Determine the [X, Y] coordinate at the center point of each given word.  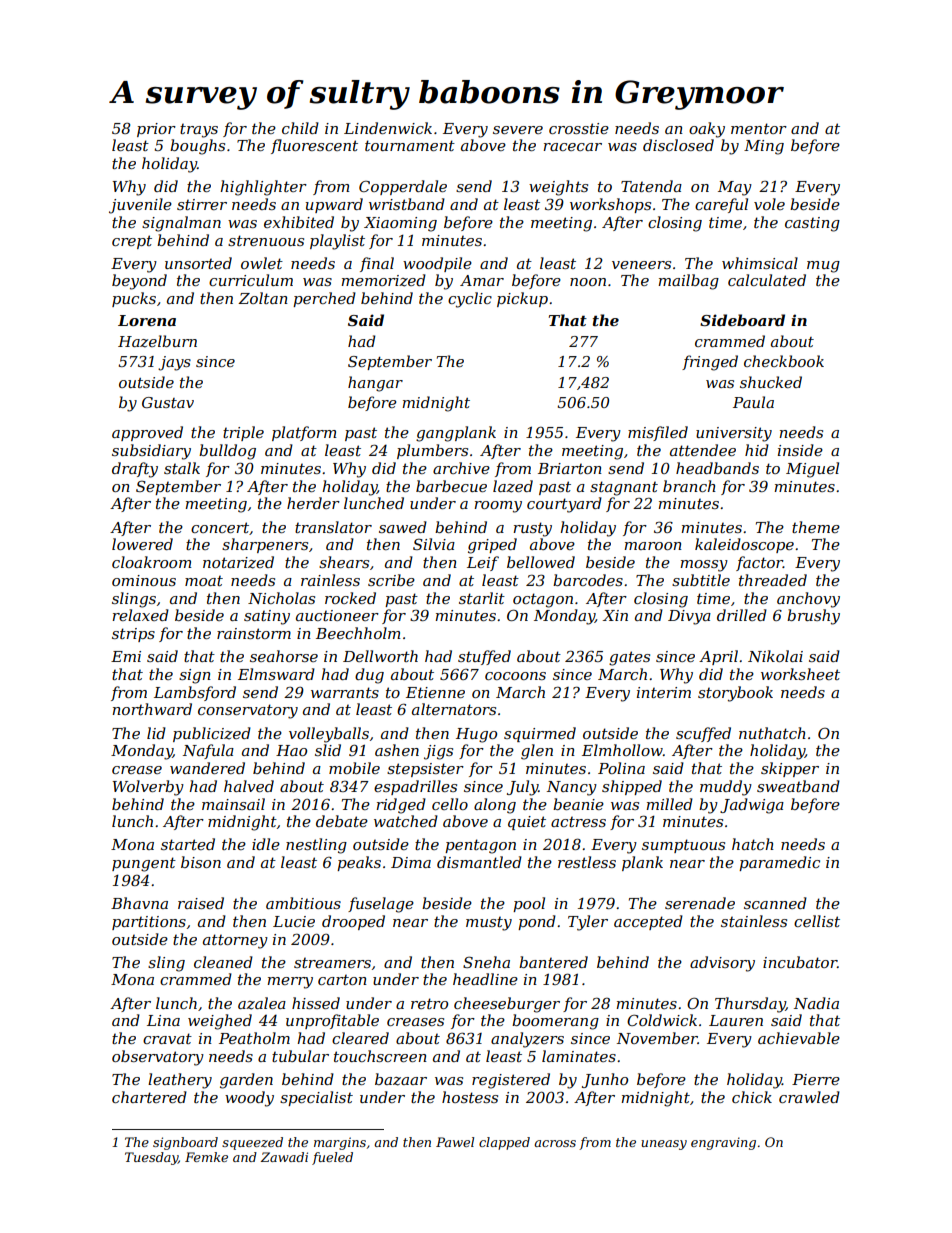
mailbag [688, 282]
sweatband [798, 786]
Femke [206, 1157]
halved [249, 786]
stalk [182, 468]
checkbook [784, 361]
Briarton [570, 468]
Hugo [476, 735]
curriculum [251, 280]
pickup [522, 299]
